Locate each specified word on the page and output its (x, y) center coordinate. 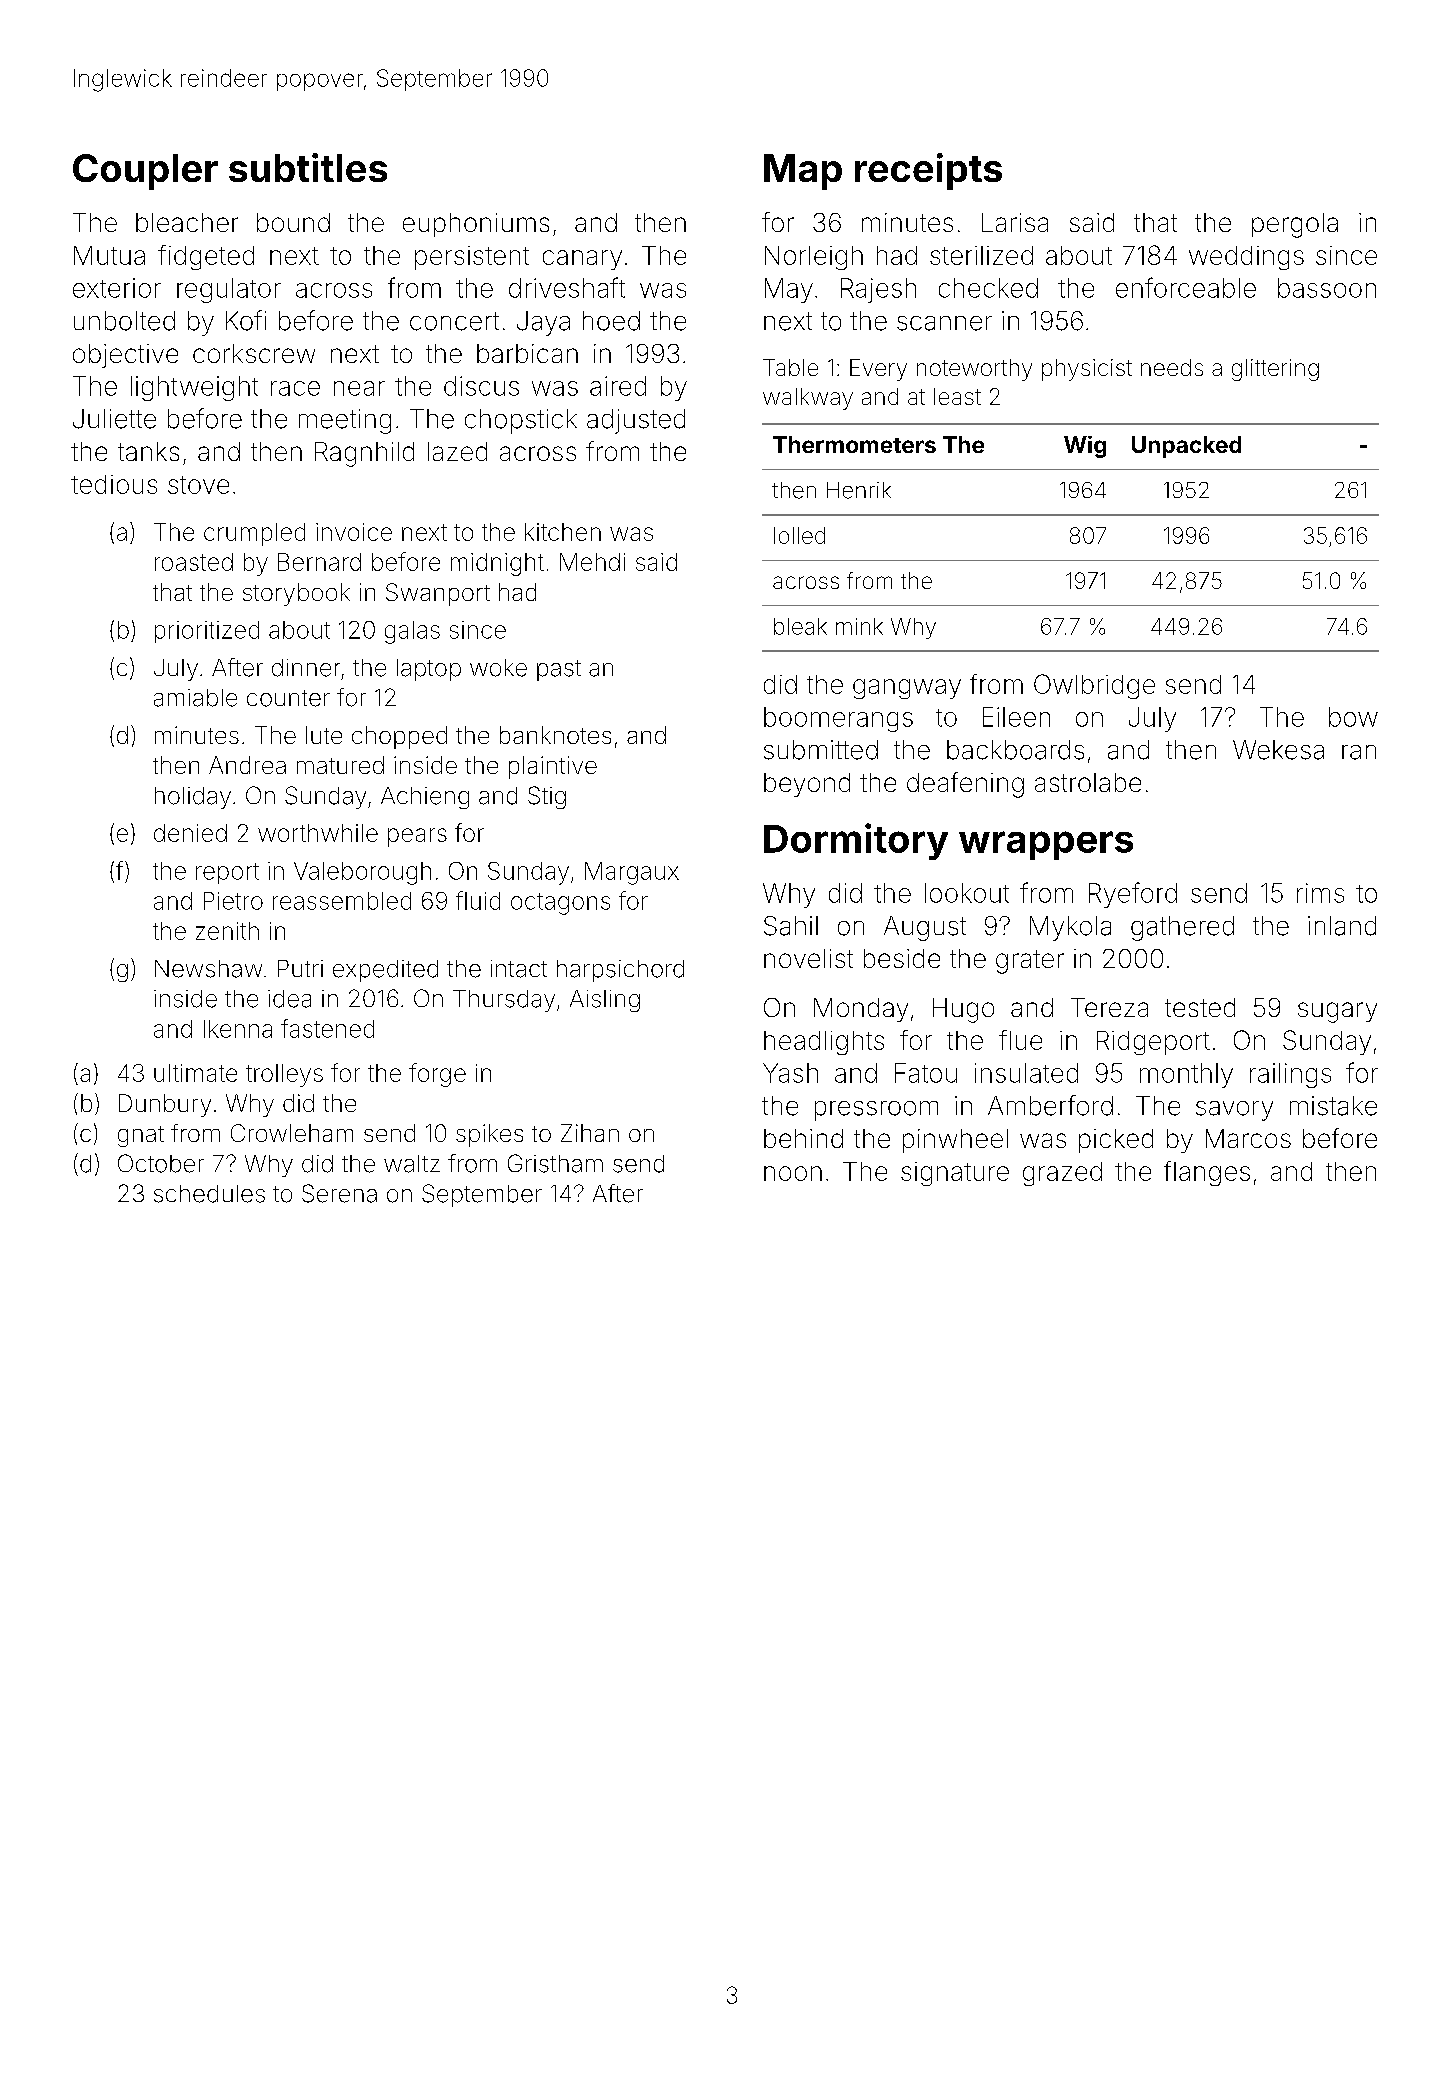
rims (1320, 893)
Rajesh (878, 290)
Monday (861, 1010)
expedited (385, 971)
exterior (117, 288)
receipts (928, 171)
